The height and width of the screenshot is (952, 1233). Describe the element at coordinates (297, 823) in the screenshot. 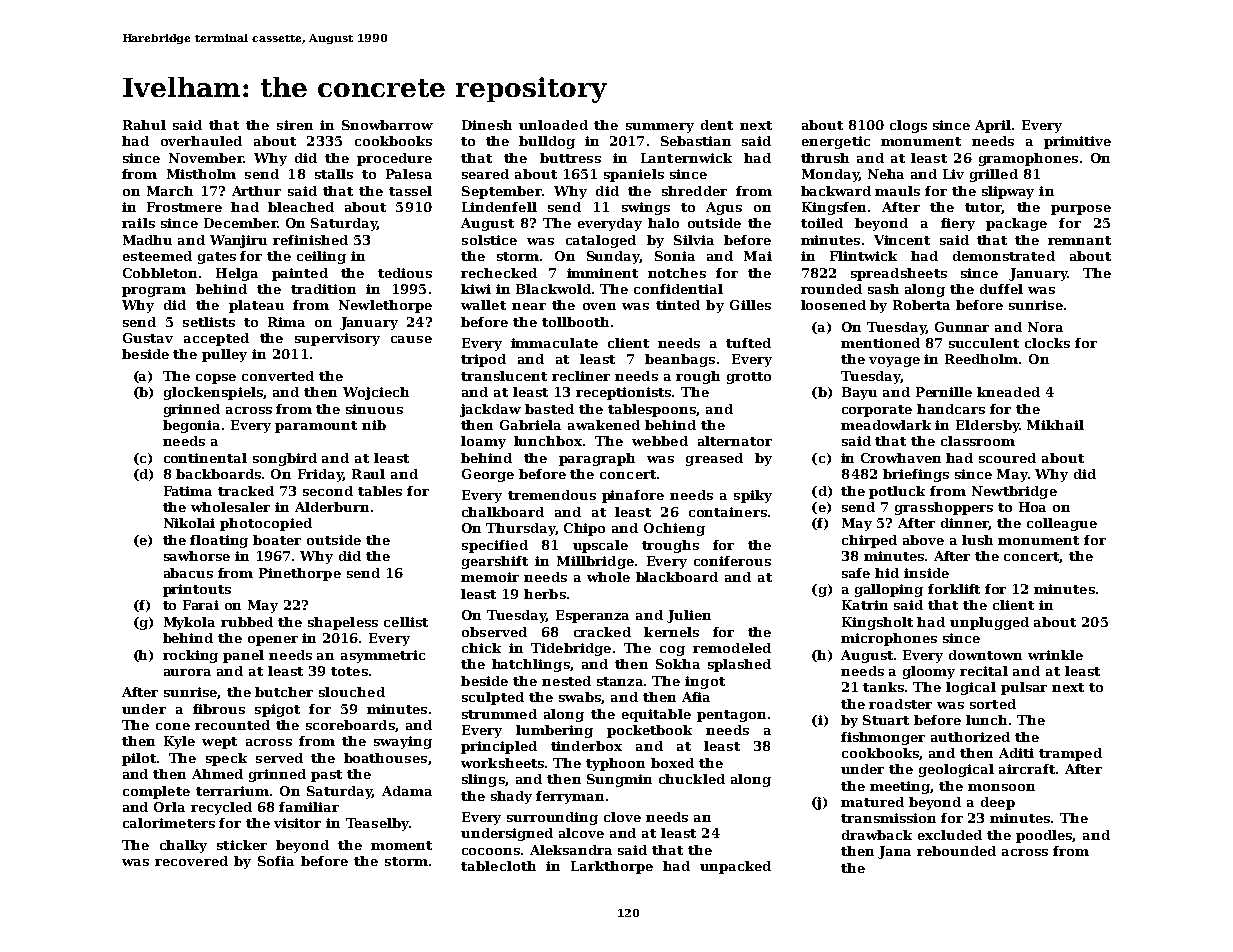

I see `visitor` at that location.
